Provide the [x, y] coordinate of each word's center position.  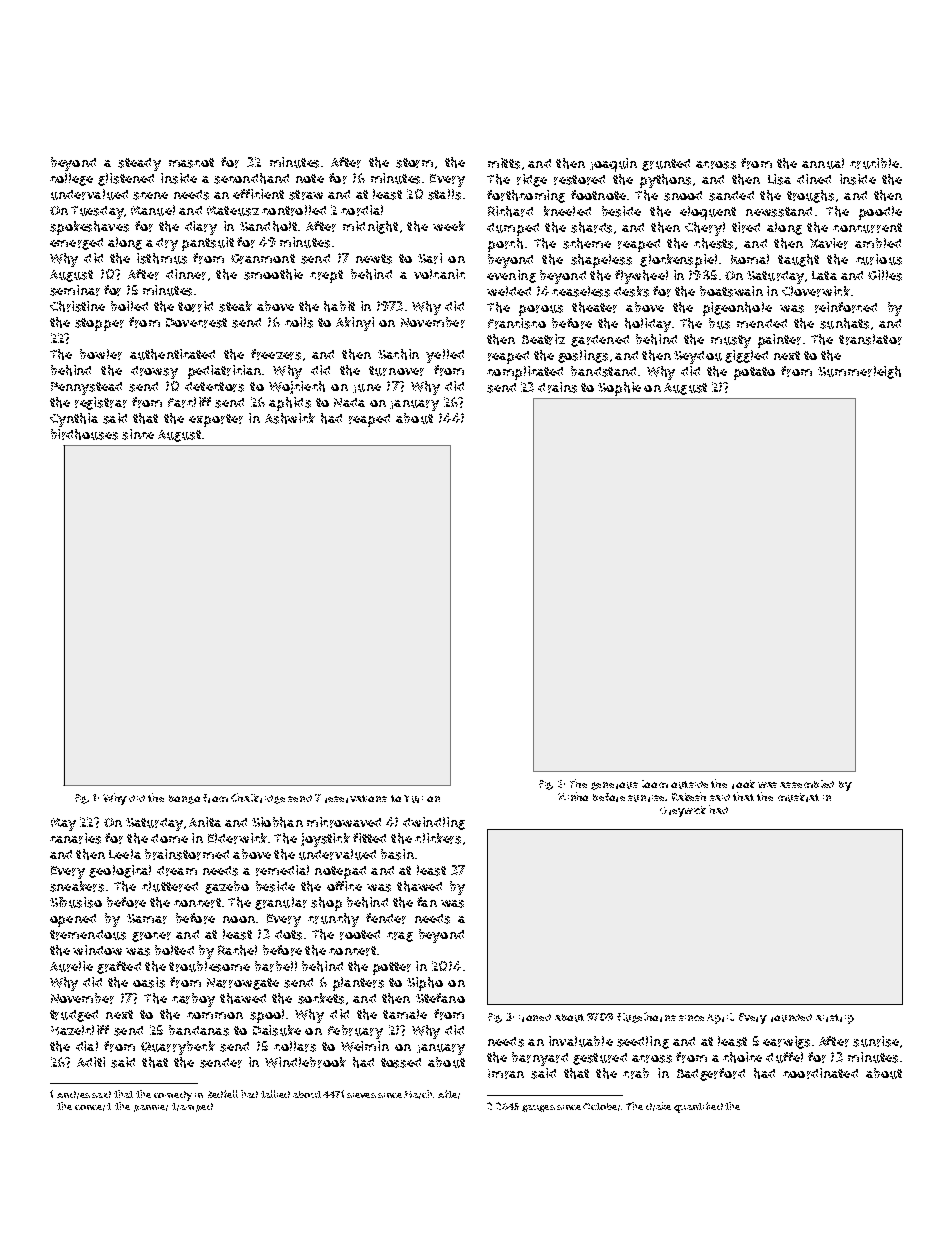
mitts [504, 163]
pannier [151, 1108]
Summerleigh [859, 372]
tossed [401, 1063]
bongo [184, 799]
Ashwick [290, 418]
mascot [191, 163]
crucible [874, 163]
